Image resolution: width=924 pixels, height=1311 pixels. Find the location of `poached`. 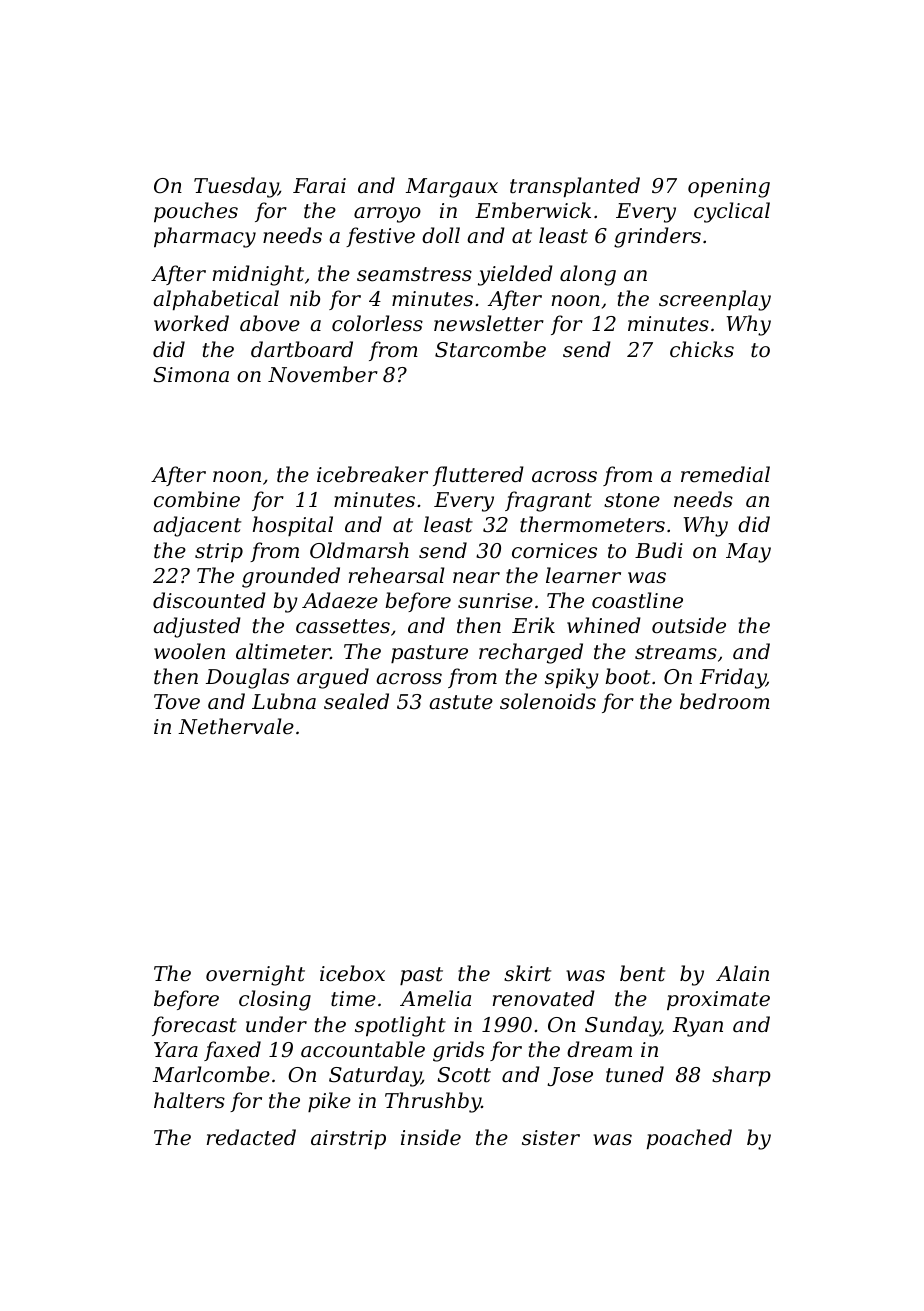

poached is located at coordinates (689, 1139).
